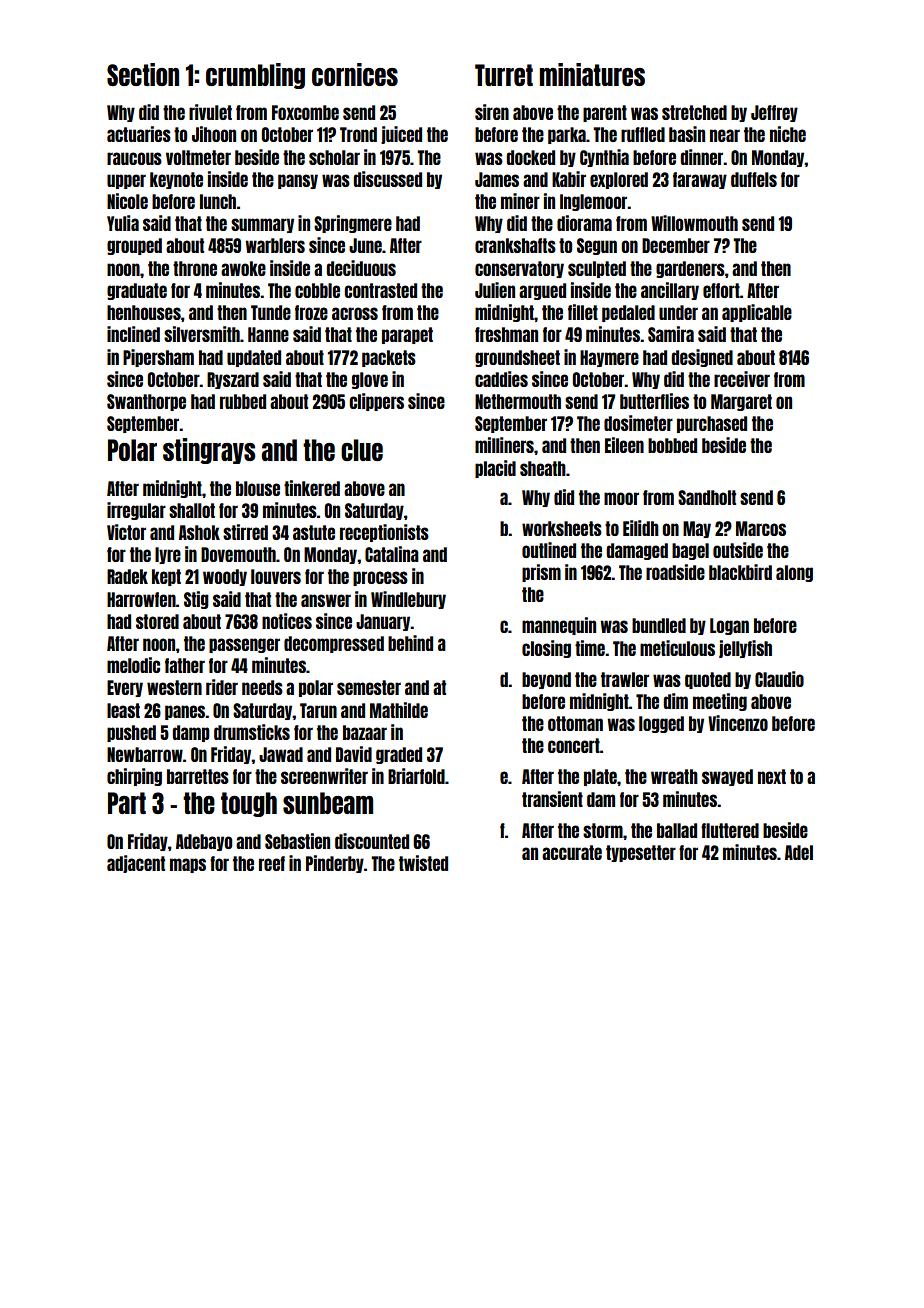 Image resolution: width=924 pixels, height=1308 pixels. I want to click on quoted, so click(708, 680).
